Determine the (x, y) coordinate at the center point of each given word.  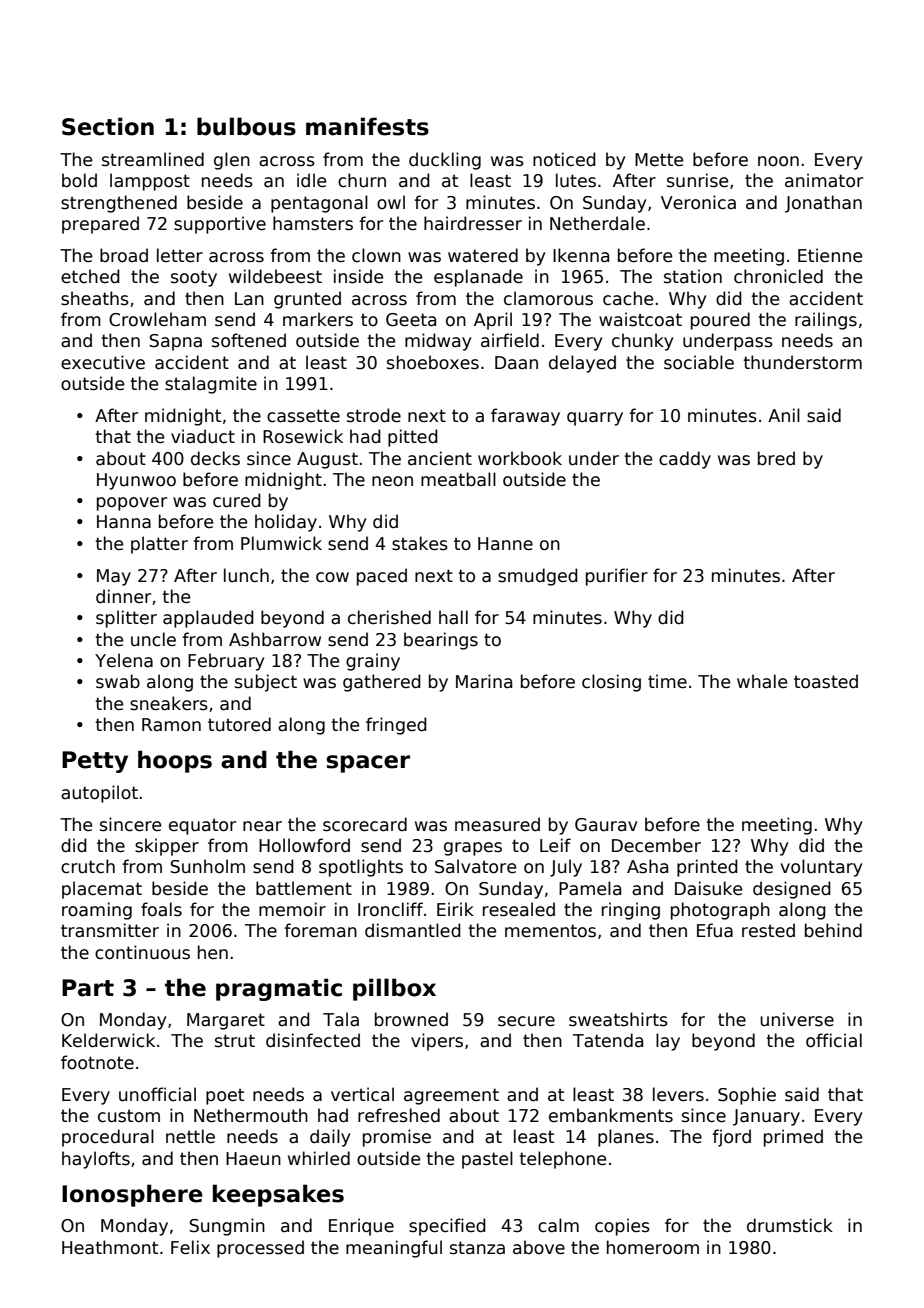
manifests (367, 126)
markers (318, 319)
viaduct (203, 436)
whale (762, 681)
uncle (153, 639)
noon (778, 161)
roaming (97, 911)
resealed (519, 909)
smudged (538, 577)
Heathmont (110, 1247)
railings (826, 321)
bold (79, 180)
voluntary (821, 868)
